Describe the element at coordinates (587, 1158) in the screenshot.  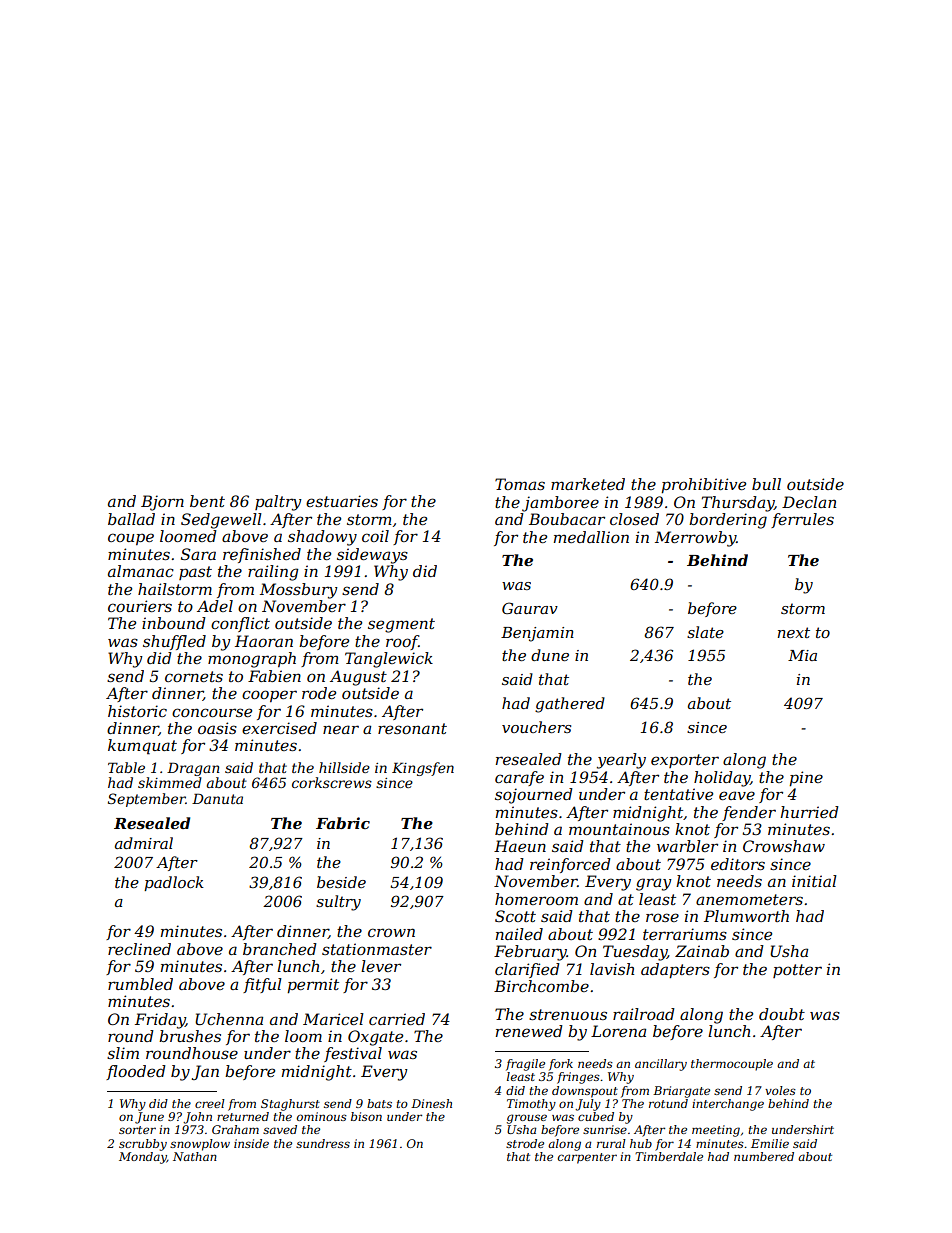
I see `carpenter` at that location.
